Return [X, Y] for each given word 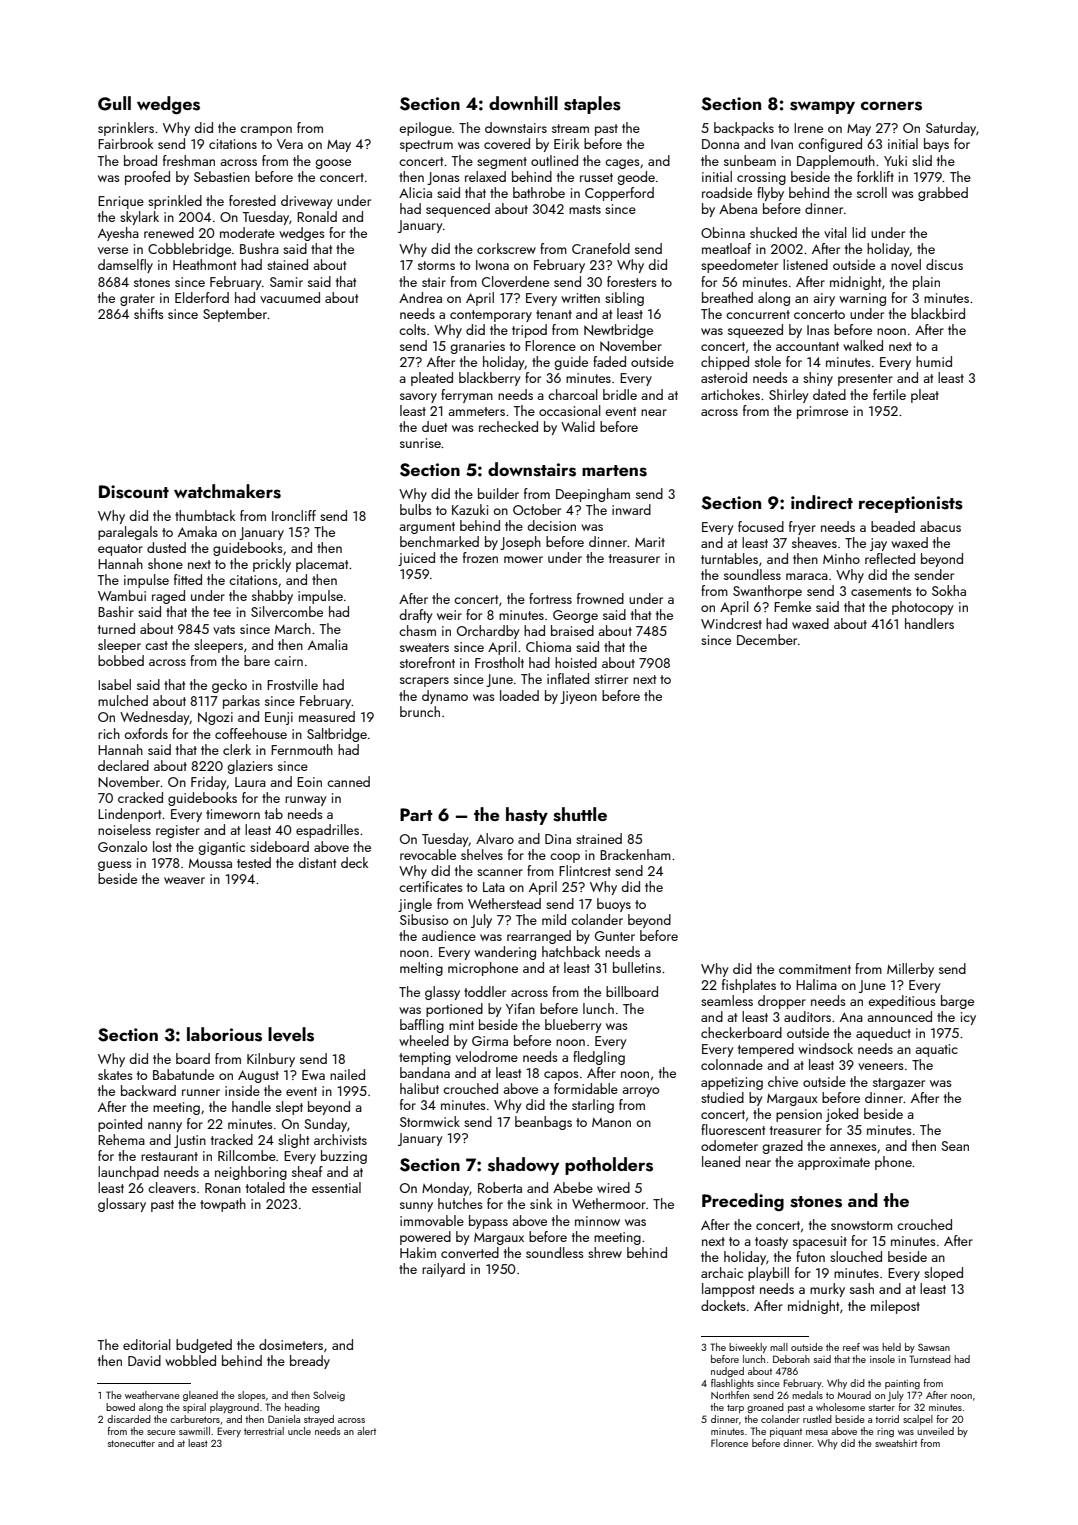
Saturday [951, 129]
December [767, 639]
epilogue [425, 129]
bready [310, 1362]
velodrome [487, 1056]
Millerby [910, 970]
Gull [114, 103]
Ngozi [215, 718]
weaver [184, 880]
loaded [519, 695]
